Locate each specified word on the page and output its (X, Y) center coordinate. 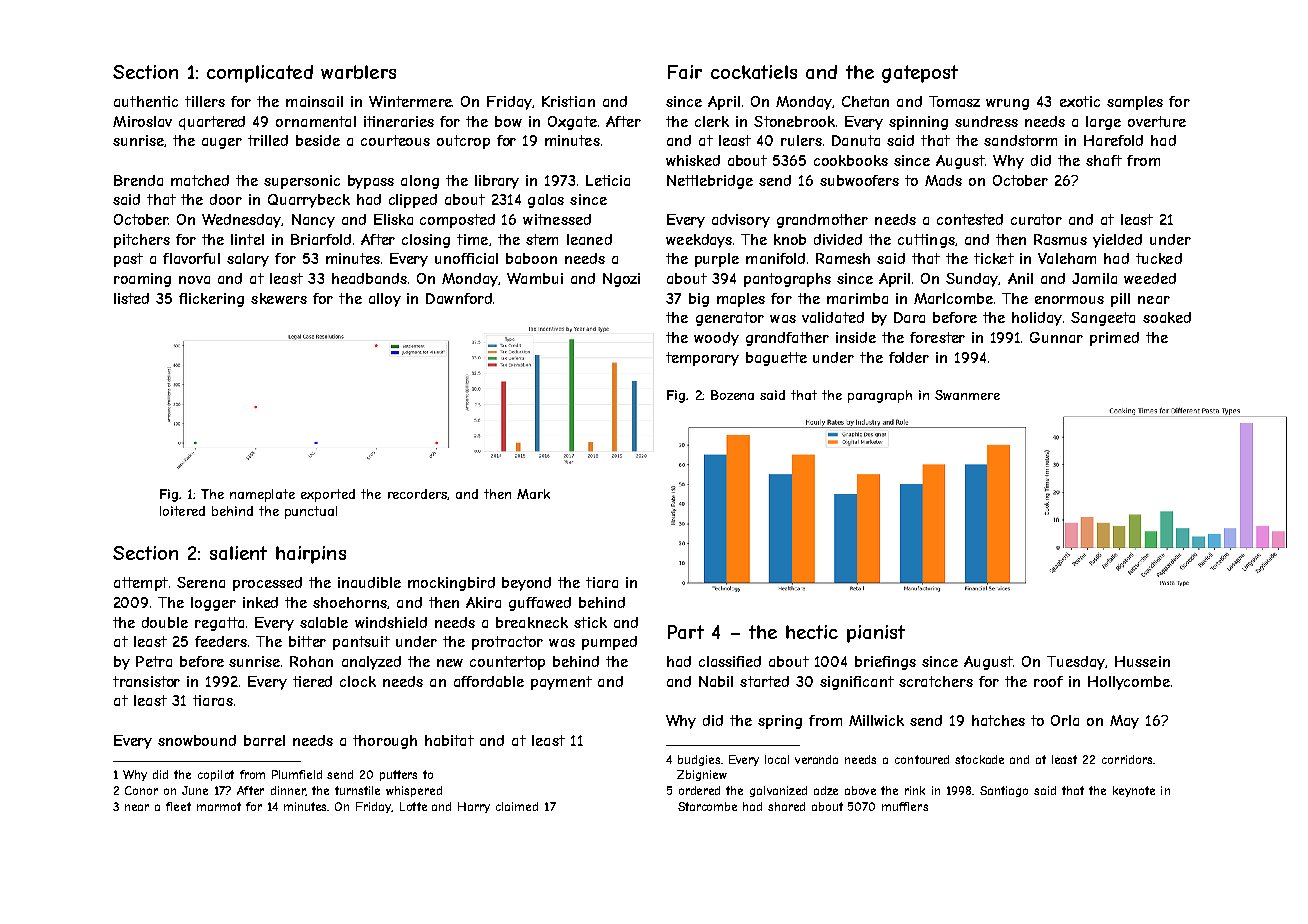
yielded (1117, 241)
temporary (702, 359)
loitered (182, 511)
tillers (205, 101)
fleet (178, 806)
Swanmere (967, 395)
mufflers (905, 806)
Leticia (608, 180)
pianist (876, 634)
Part (686, 632)
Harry (474, 807)
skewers (279, 298)
